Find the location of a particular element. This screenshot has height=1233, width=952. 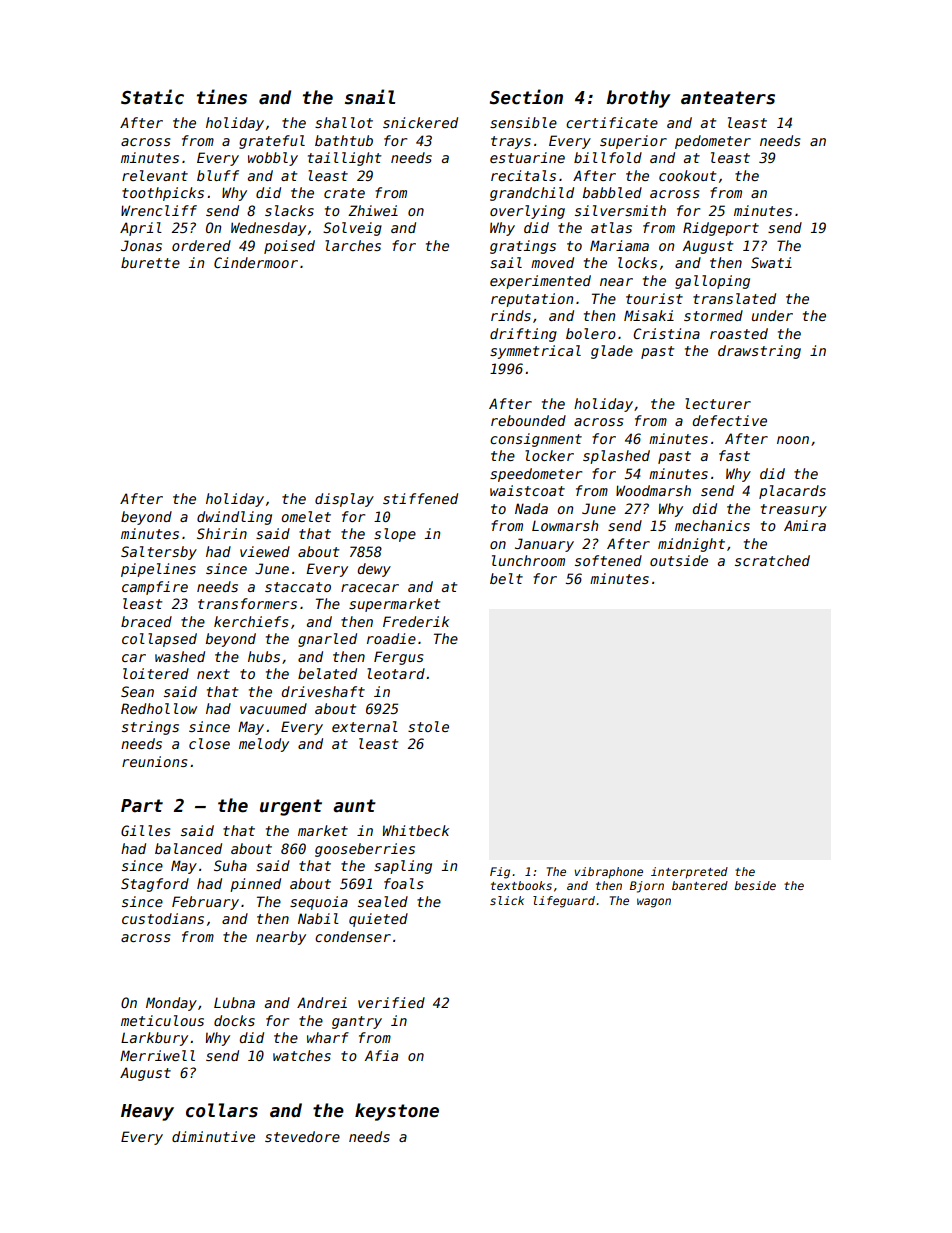

transformers is located at coordinates (247, 603).
